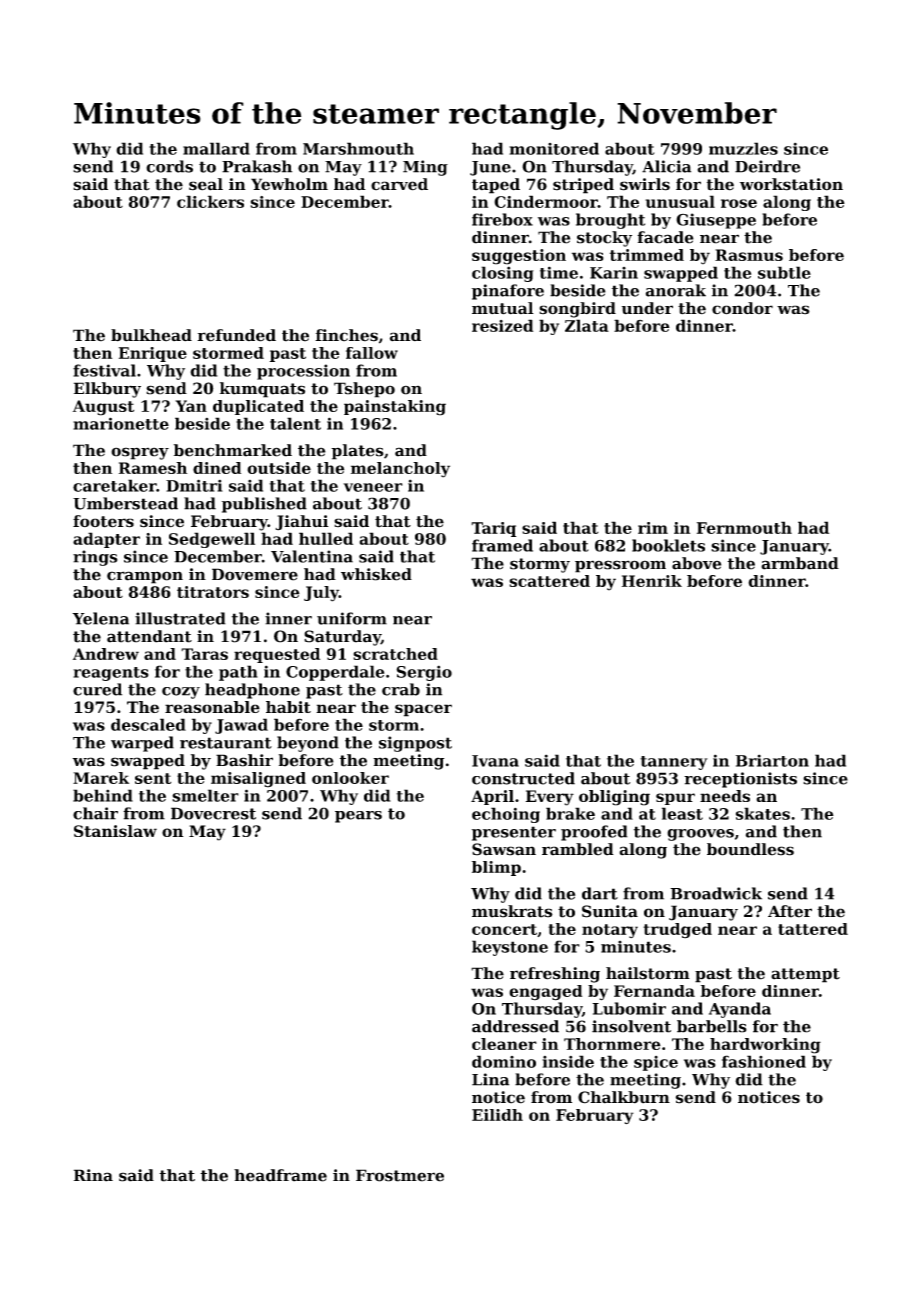 This document has height=1308, width=924. I want to click on muzzles, so click(743, 148).
